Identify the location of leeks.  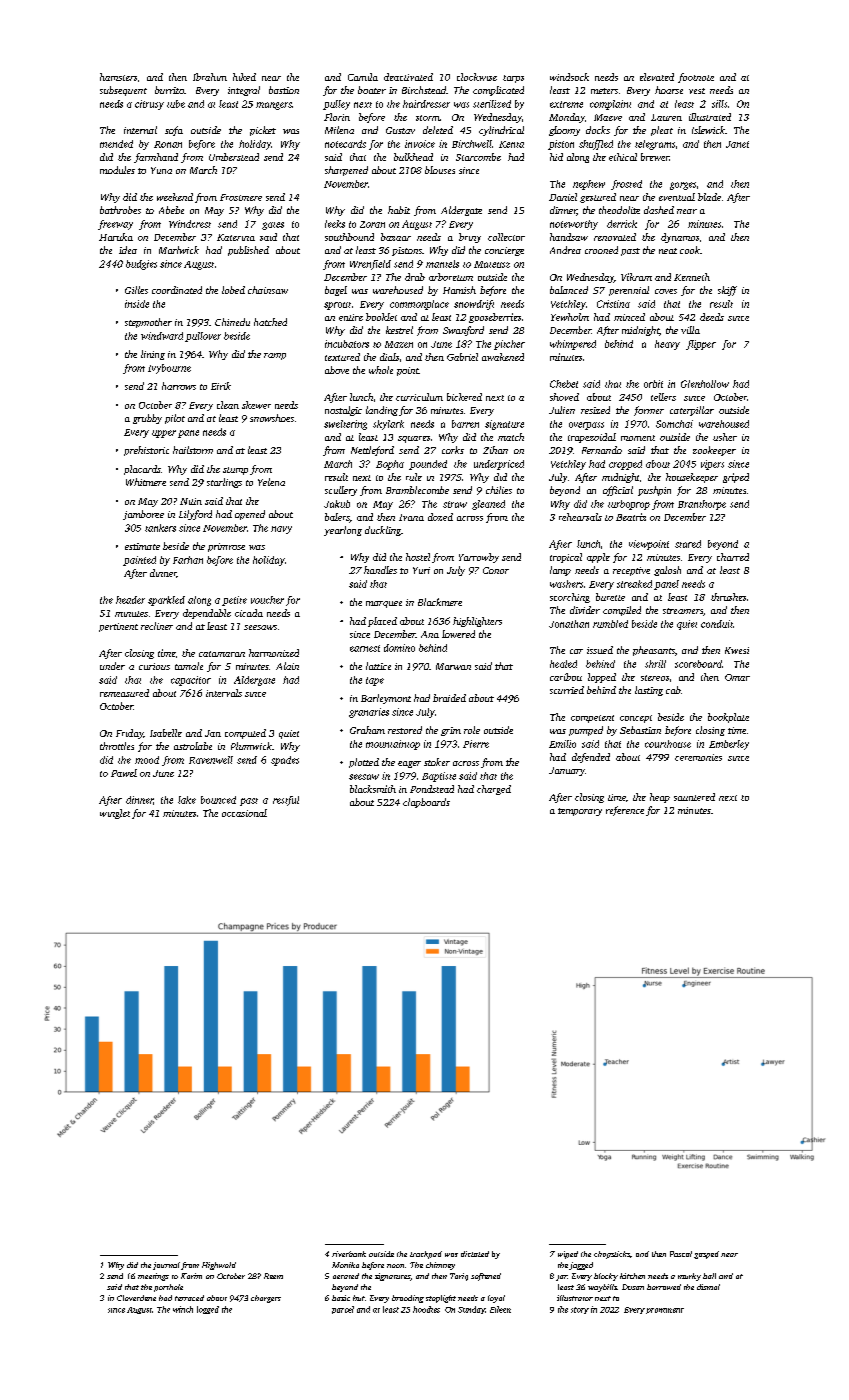
(335, 224).
